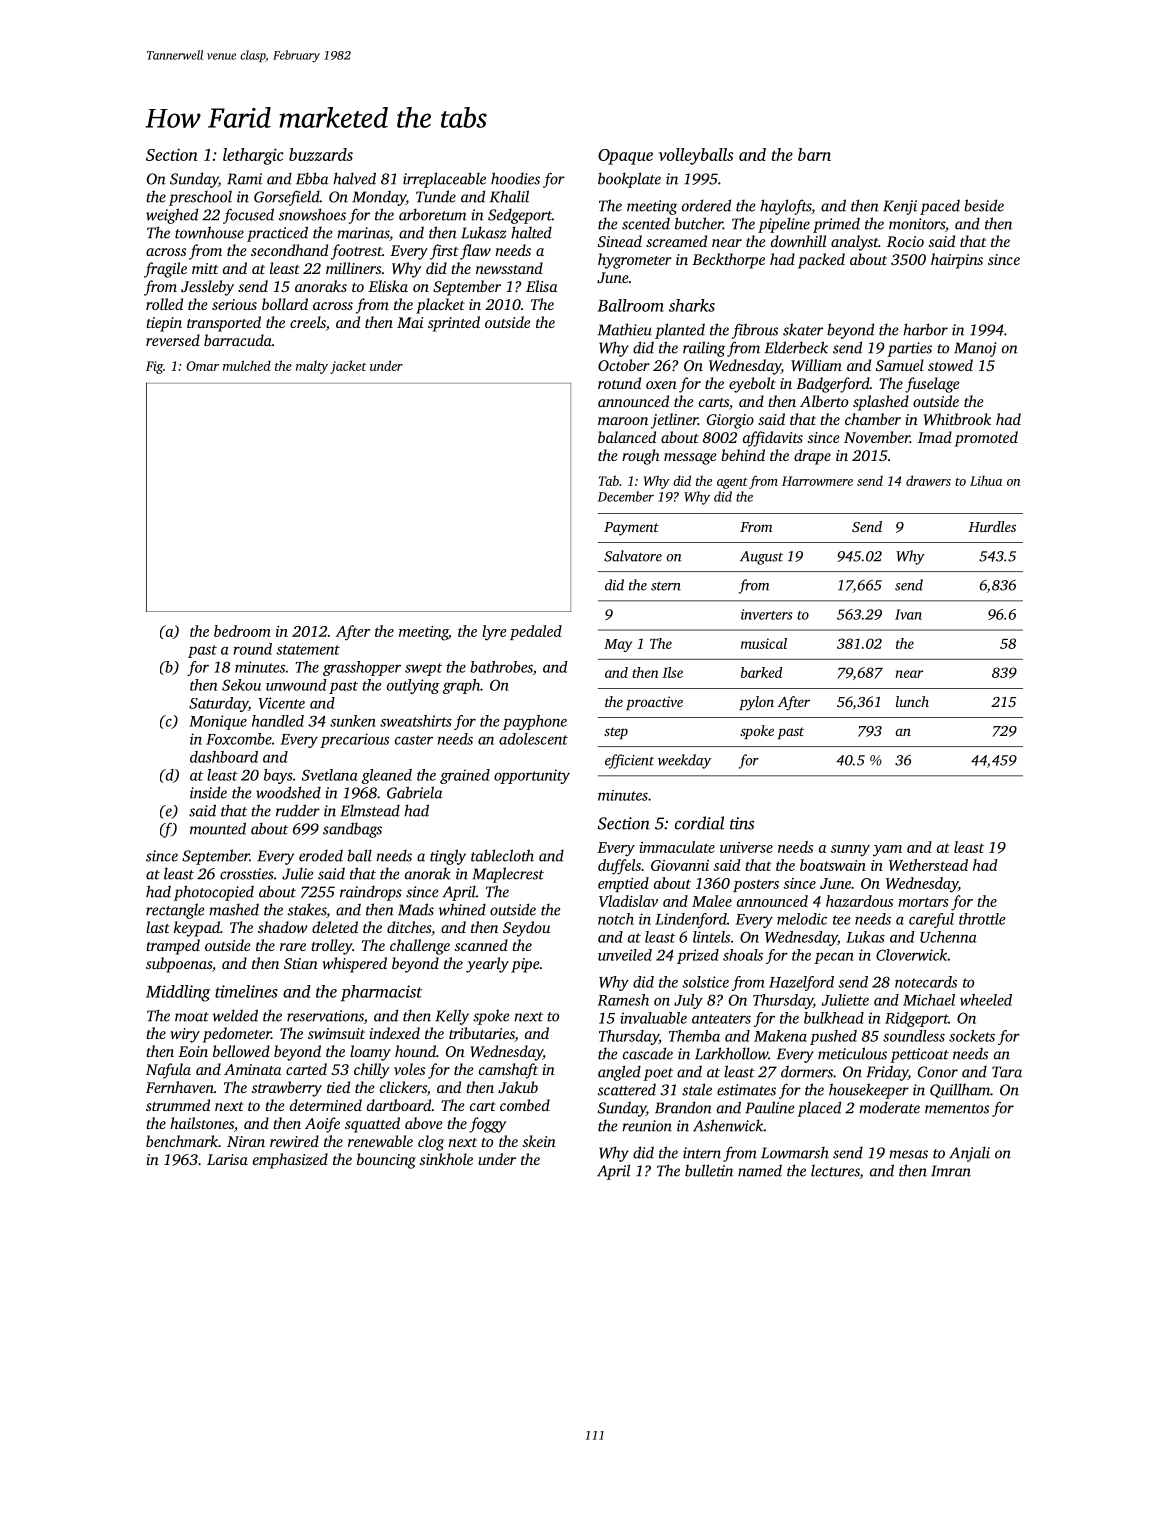 The height and width of the image is (1513, 1169). What do you see at coordinates (410, 322) in the image?
I see `Mai` at bounding box center [410, 322].
